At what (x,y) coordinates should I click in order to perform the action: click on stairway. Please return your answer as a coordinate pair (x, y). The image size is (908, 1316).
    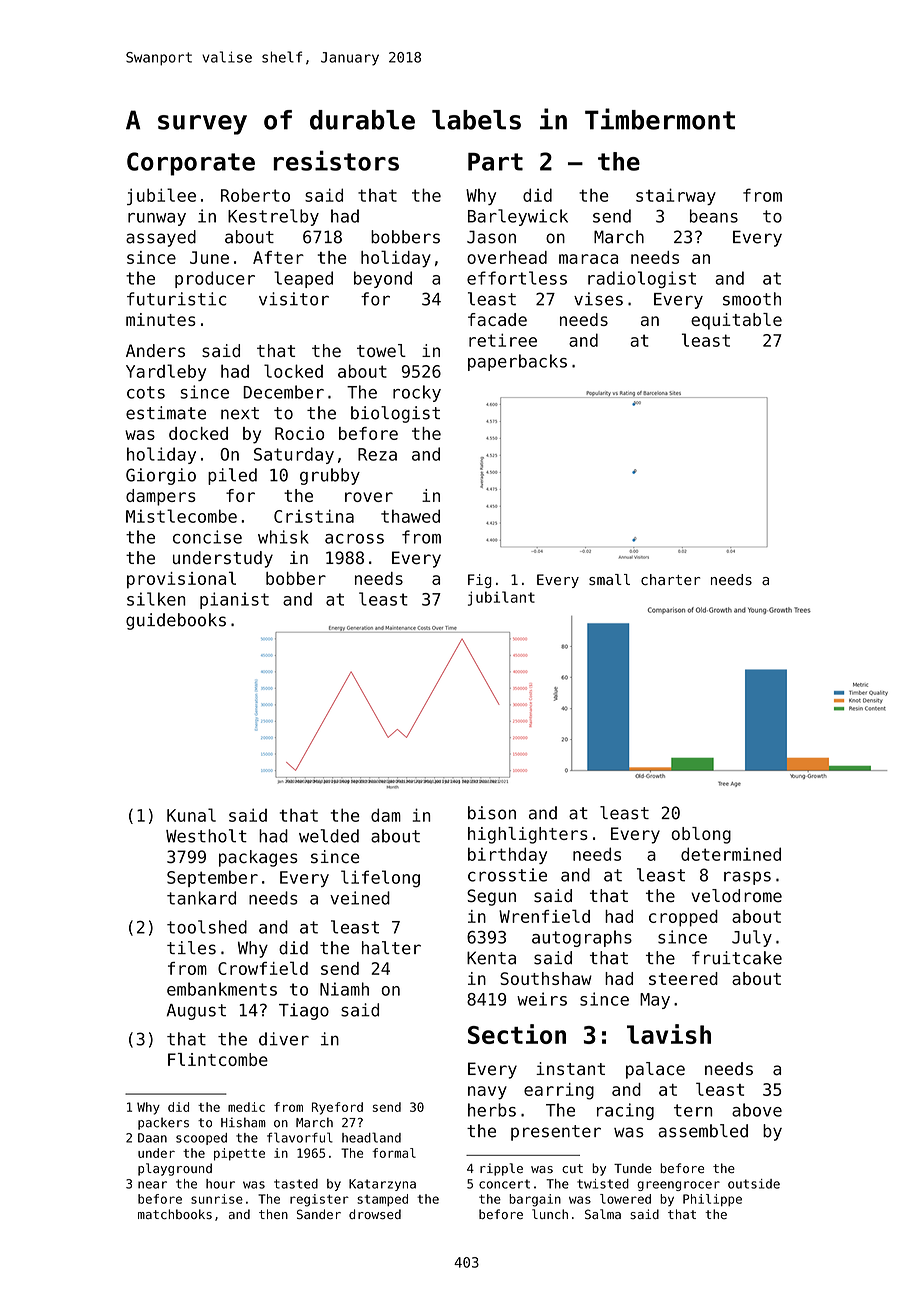
    Looking at the image, I should click on (676, 196).
